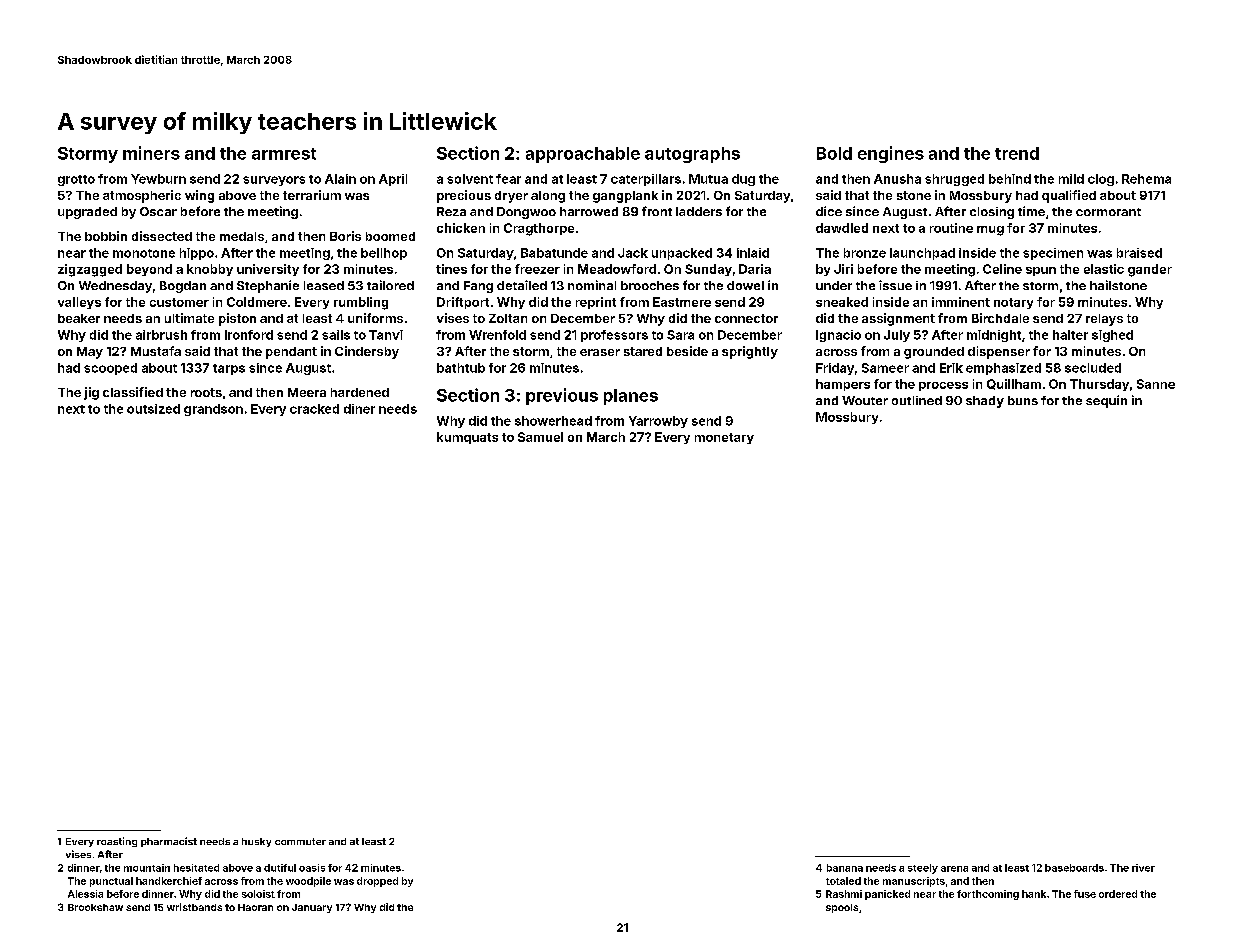 This screenshot has width=1233, height=952. I want to click on trend, so click(1017, 153).
